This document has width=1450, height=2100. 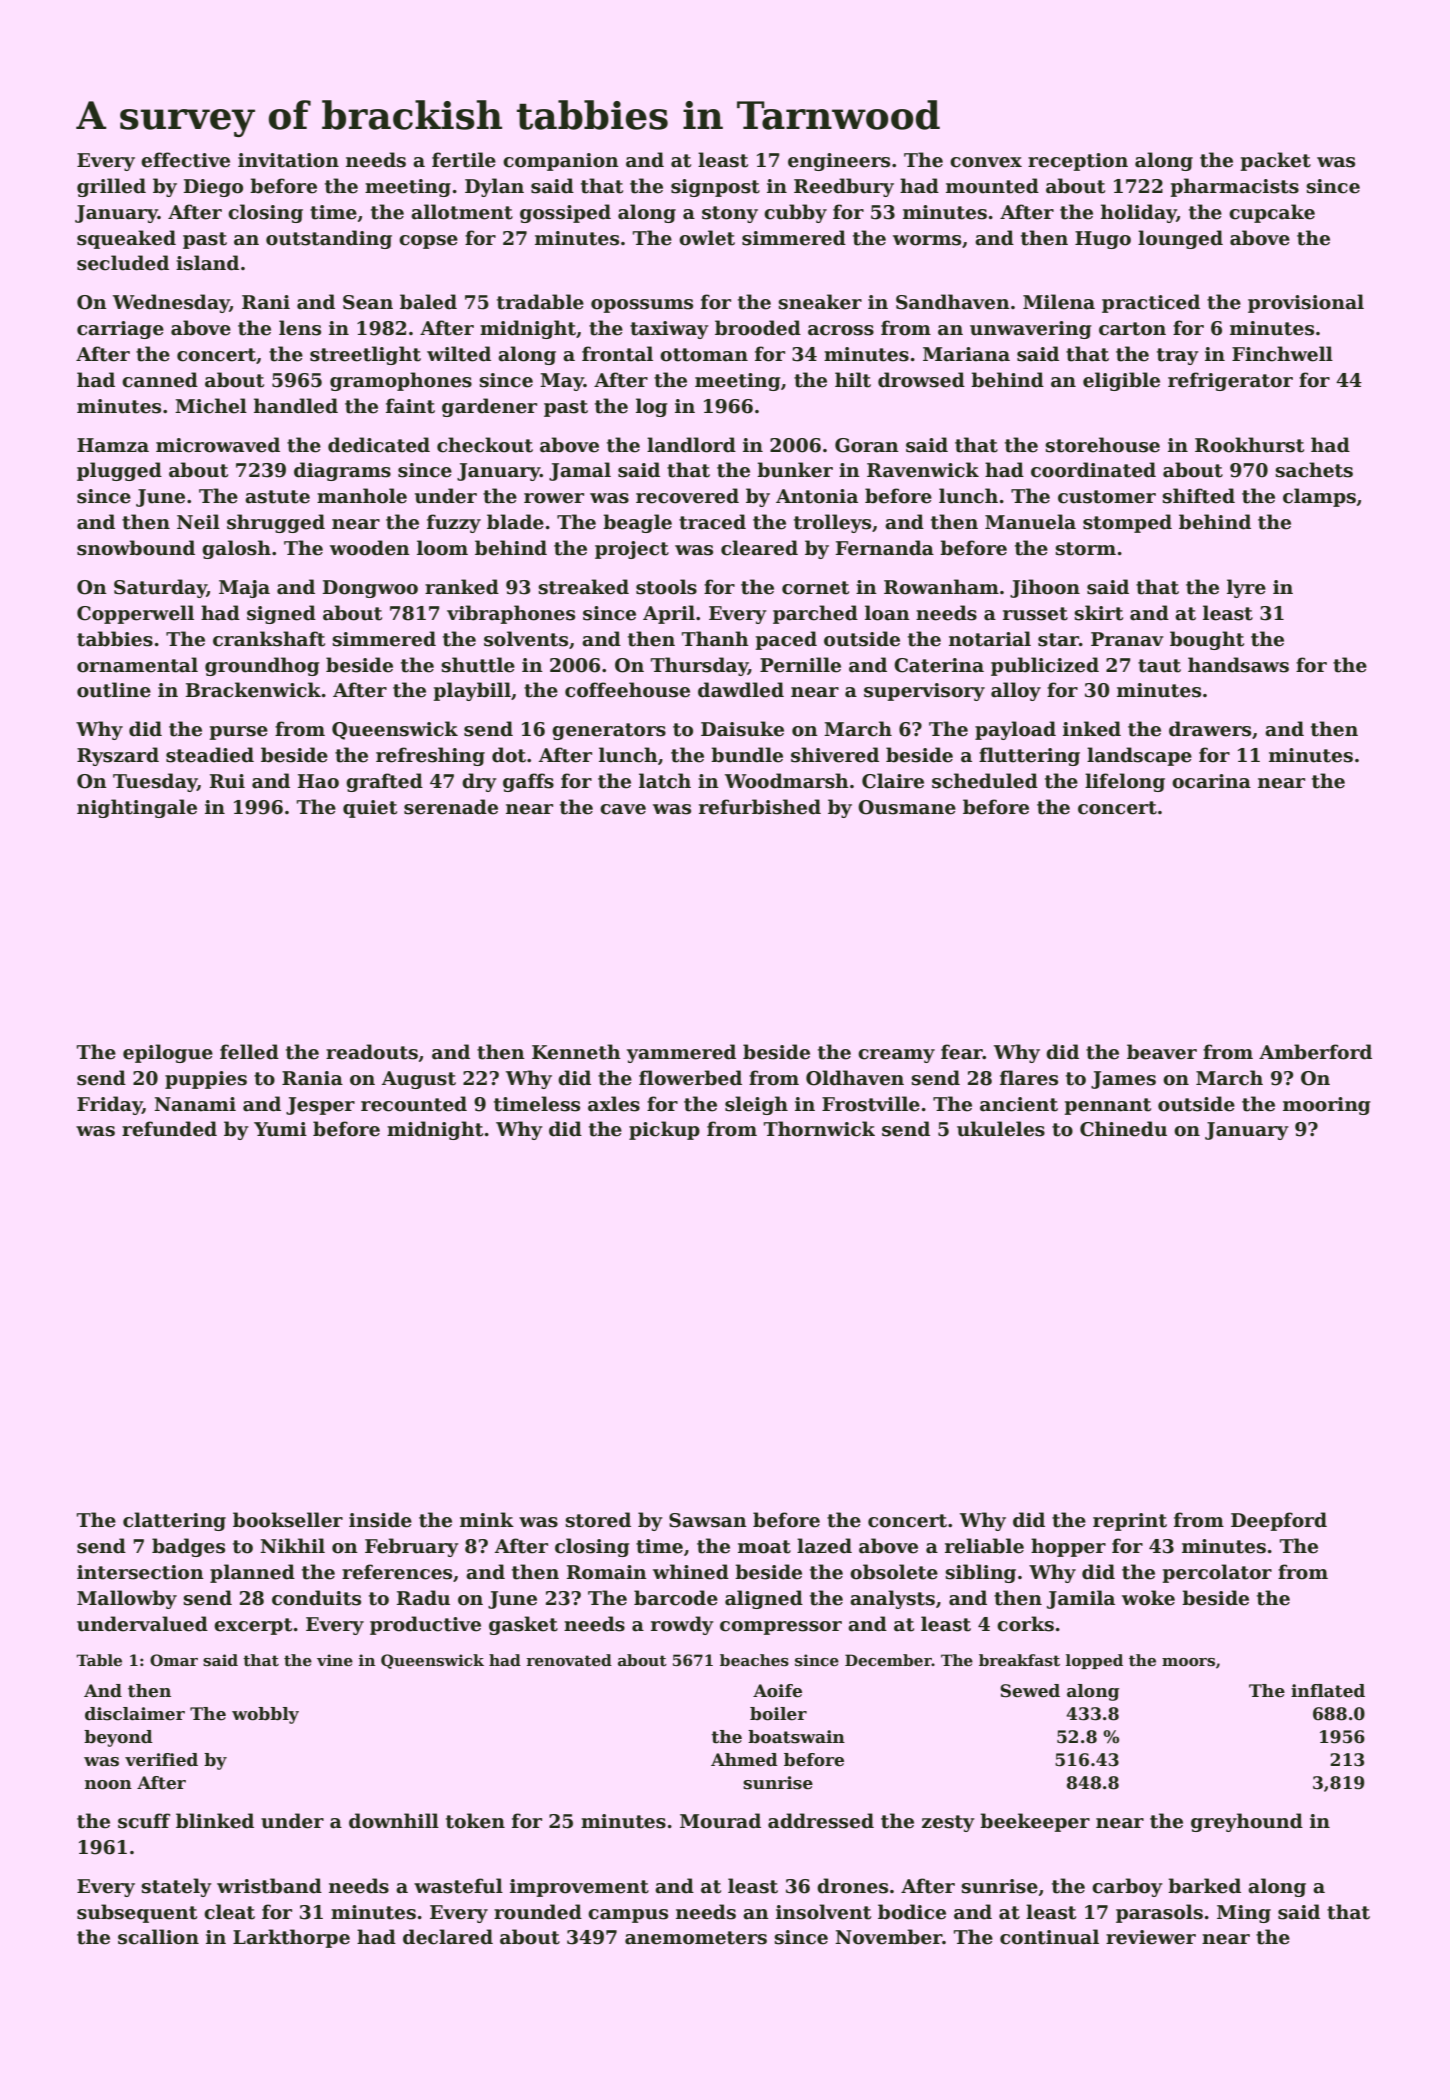 What do you see at coordinates (760, 807) in the document?
I see `refurbished` at bounding box center [760, 807].
